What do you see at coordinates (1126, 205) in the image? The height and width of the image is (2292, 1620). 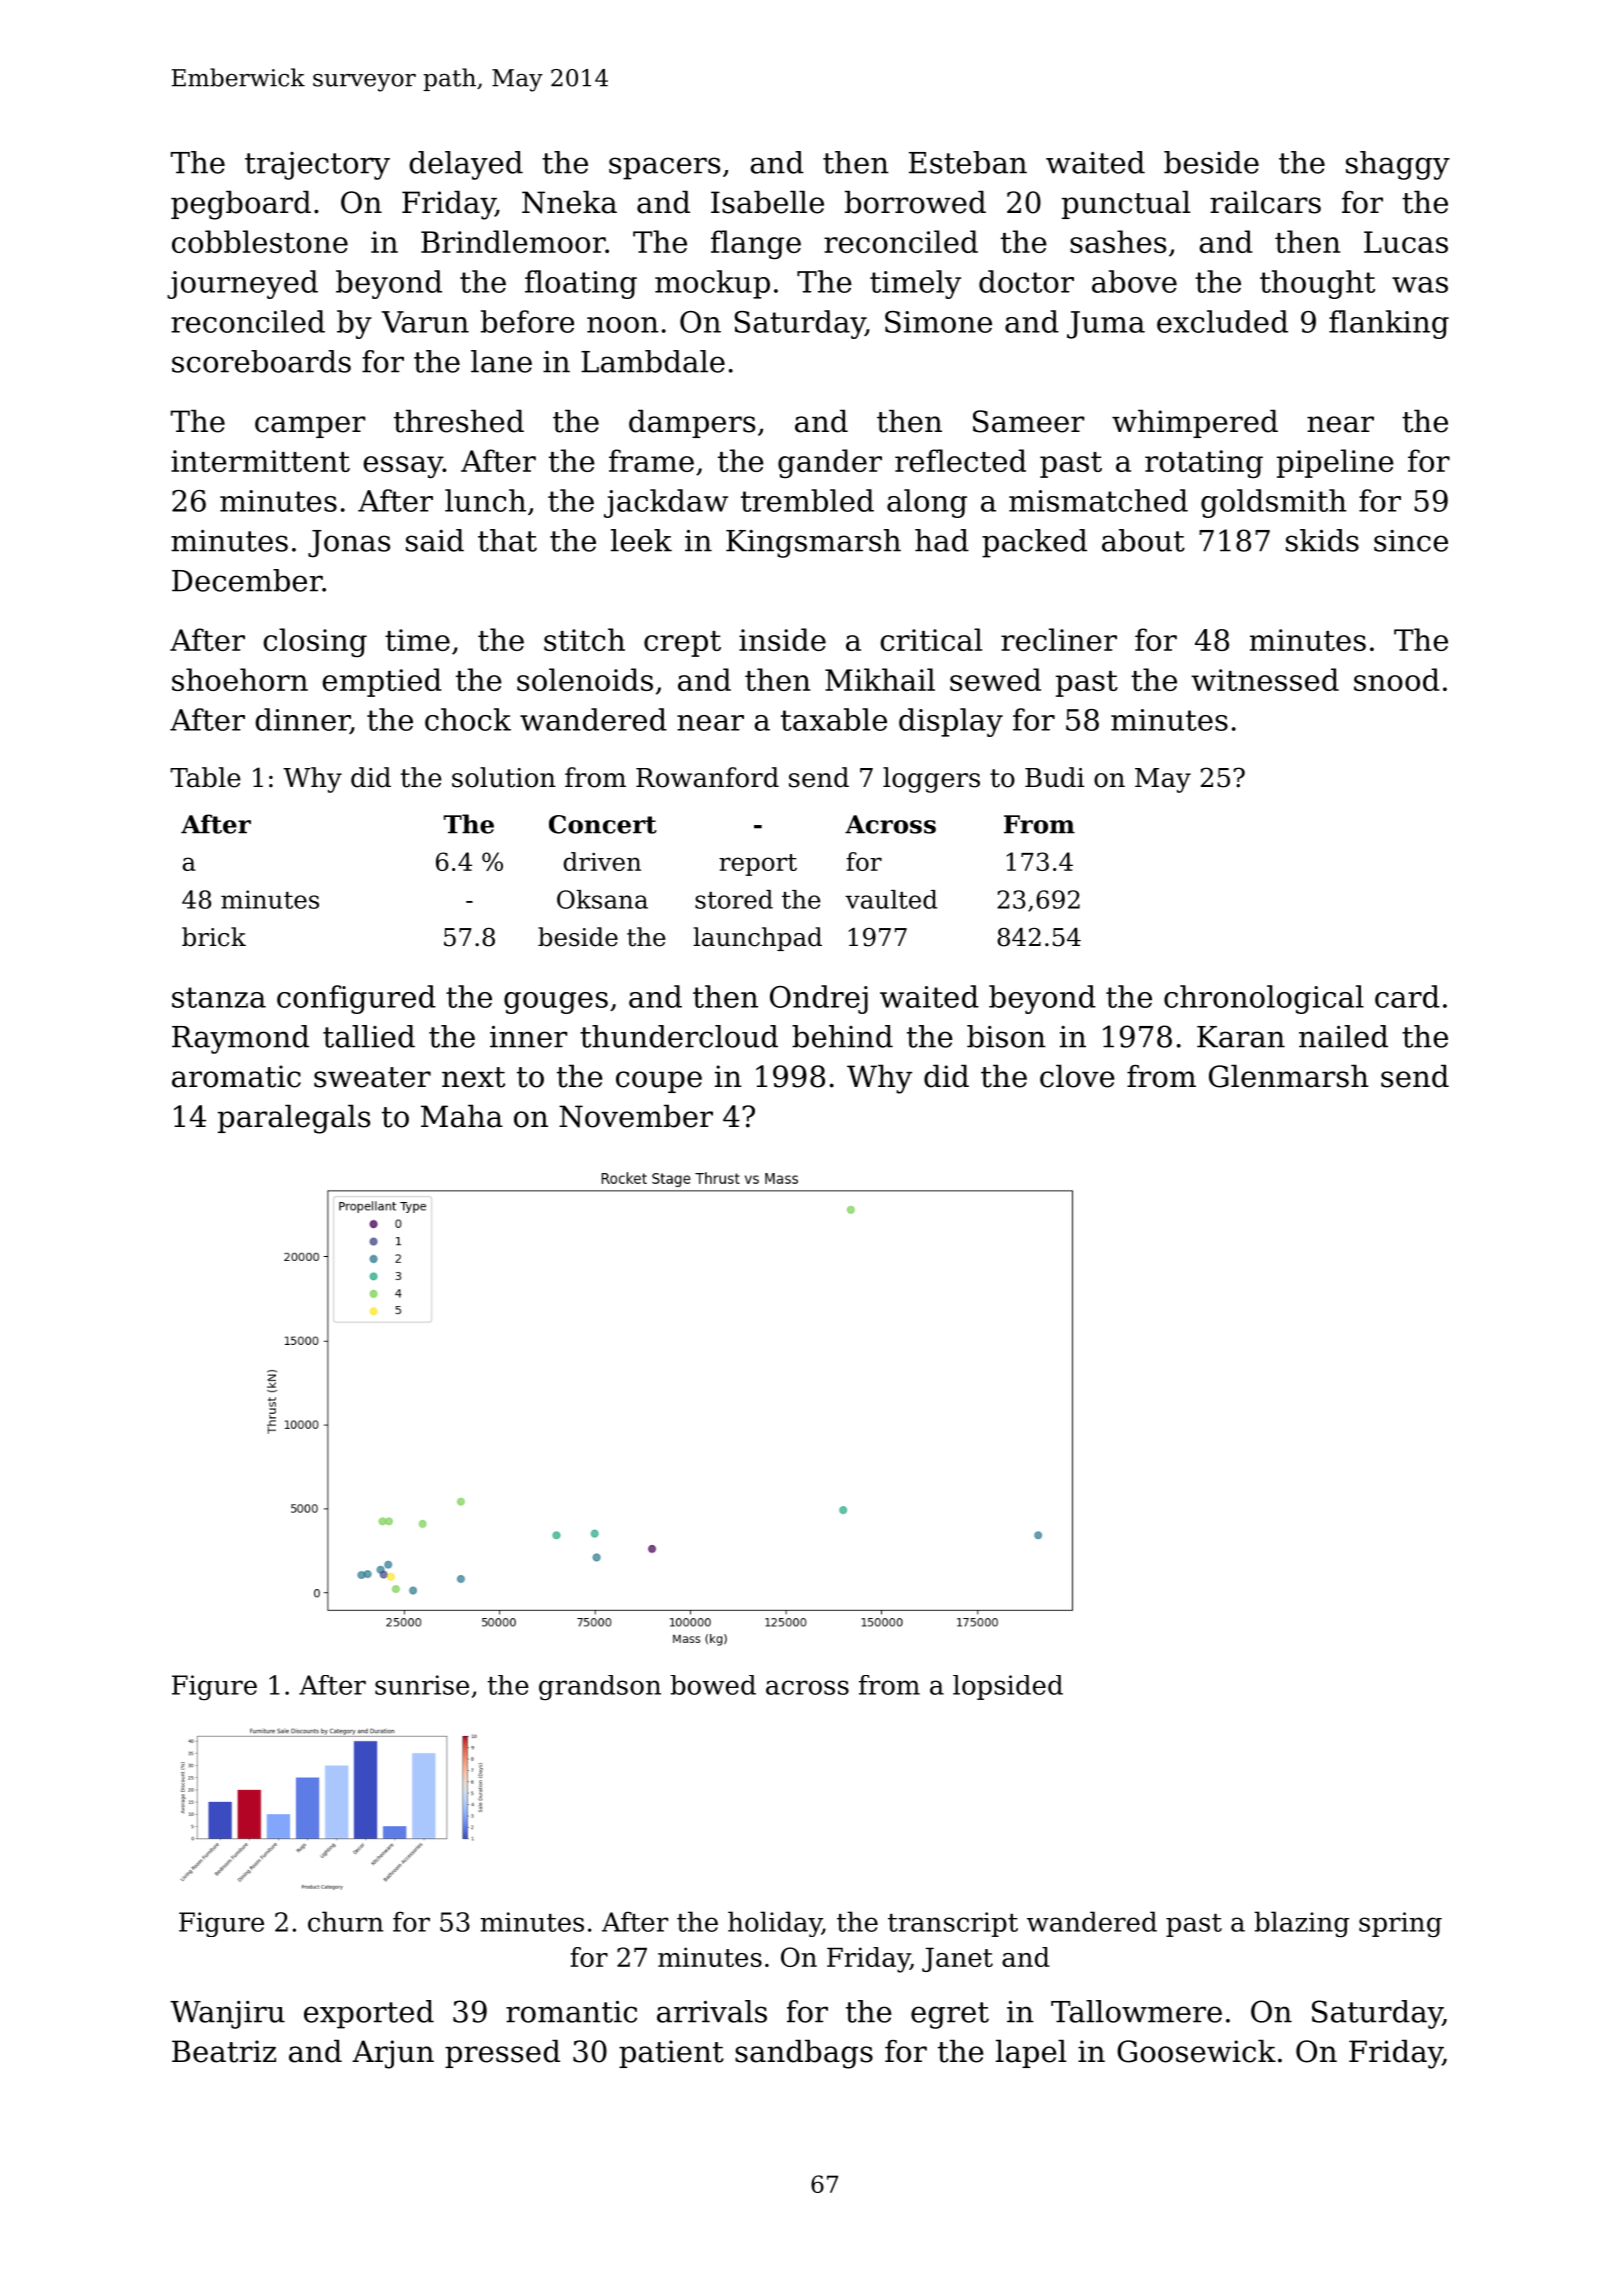 I see `punctual` at bounding box center [1126, 205].
